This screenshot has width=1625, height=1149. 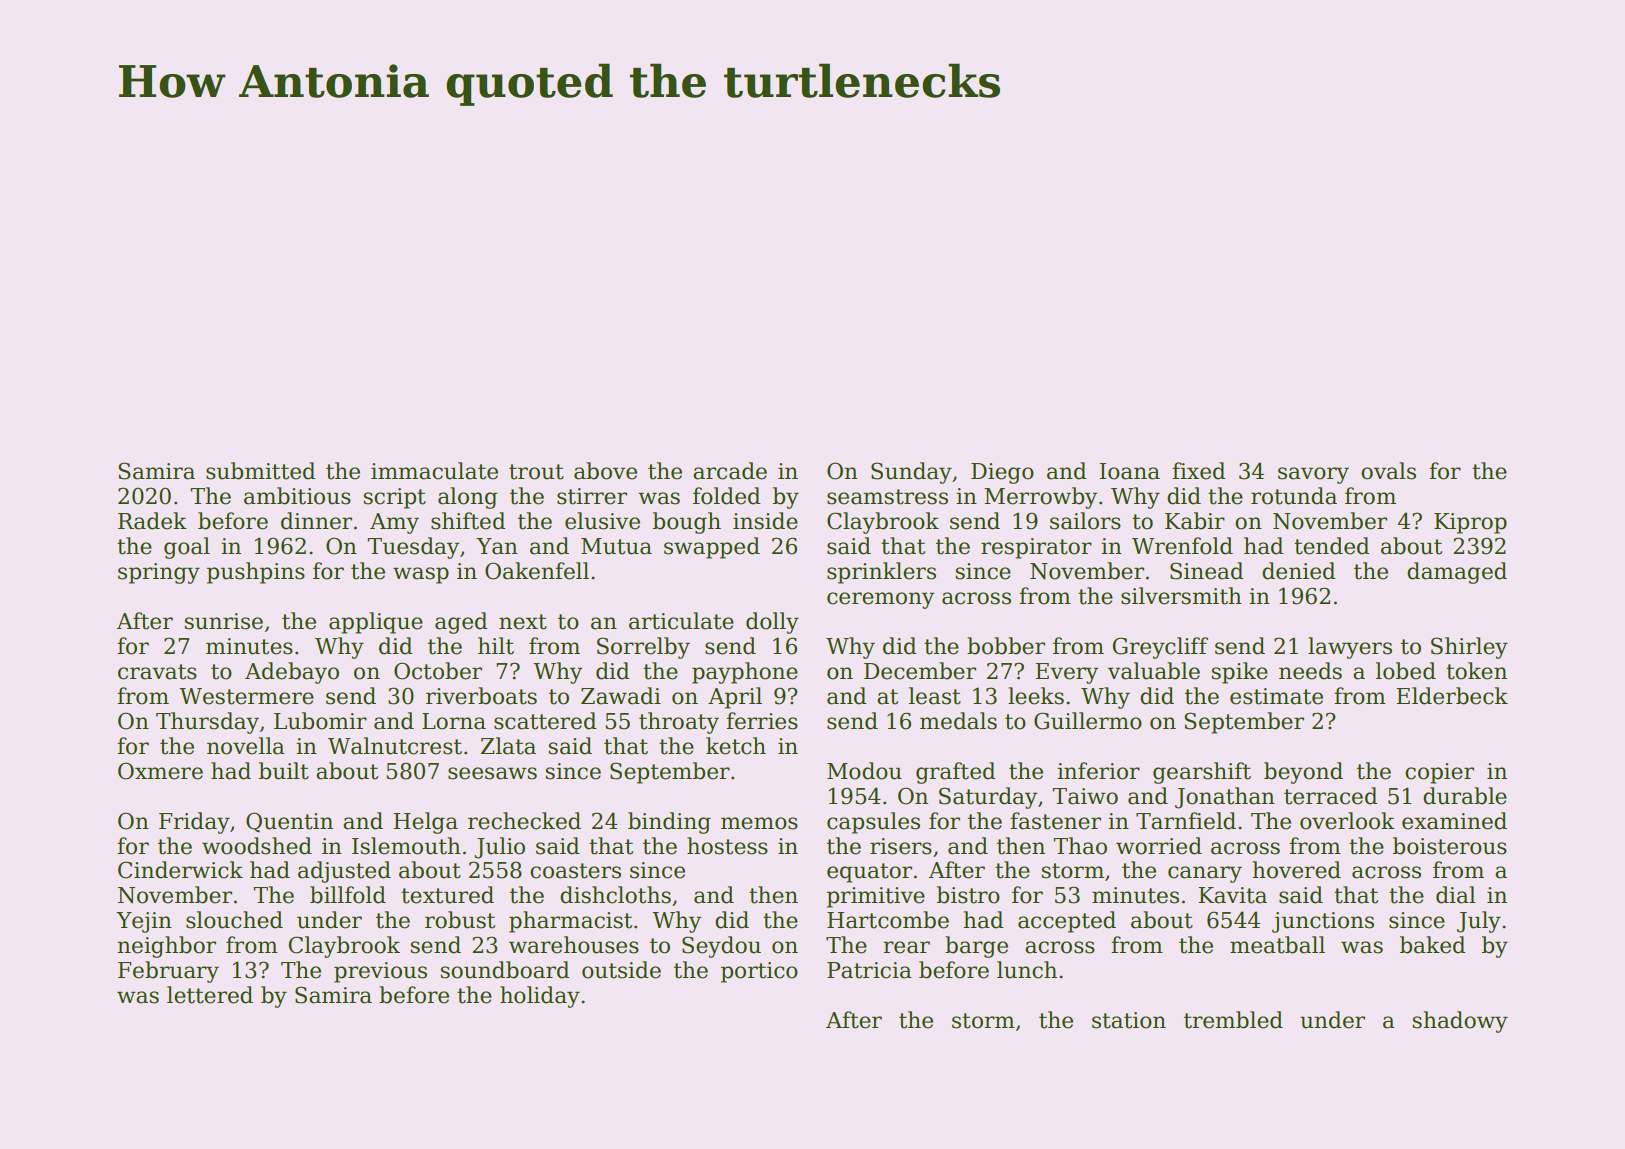 What do you see at coordinates (406, 846) in the screenshot?
I see `Islemouth` at bounding box center [406, 846].
